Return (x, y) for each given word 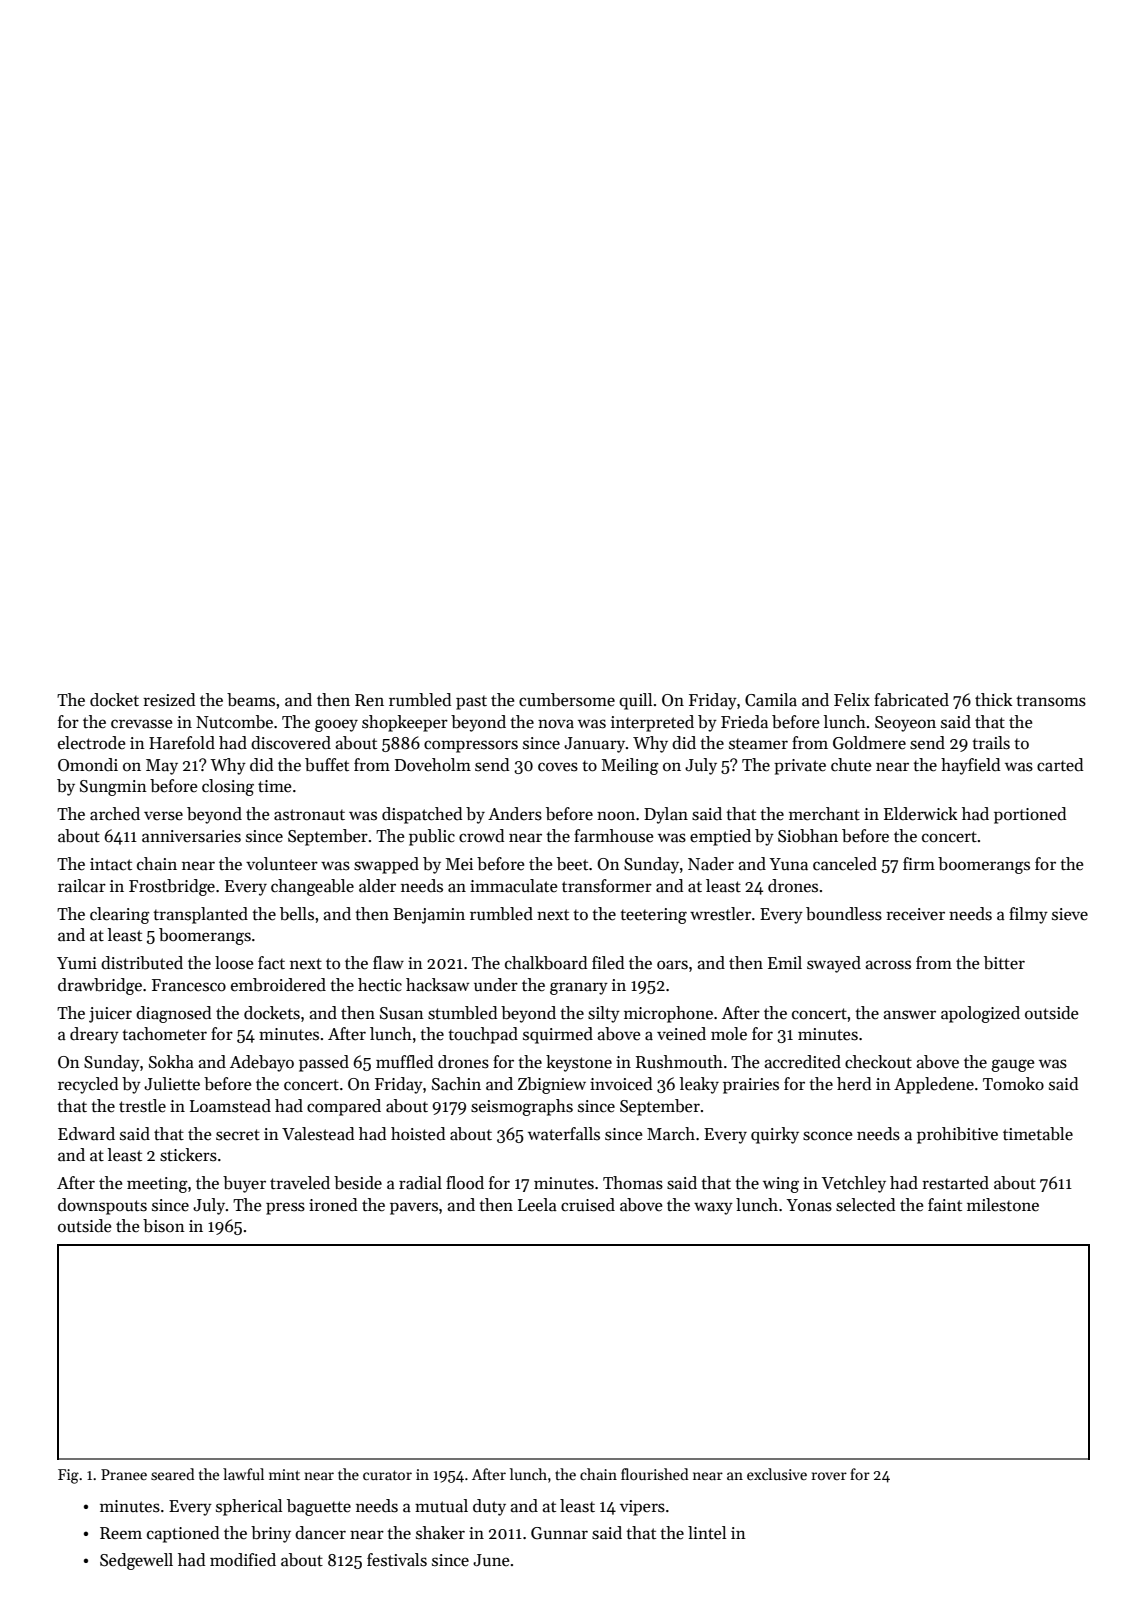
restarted (955, 1183)
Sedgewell (136, 1561)
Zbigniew (552, 1085)
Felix (852, 699)
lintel (707, 1533)
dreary (94, 1035)
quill (635, 701)
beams (251, 700)
